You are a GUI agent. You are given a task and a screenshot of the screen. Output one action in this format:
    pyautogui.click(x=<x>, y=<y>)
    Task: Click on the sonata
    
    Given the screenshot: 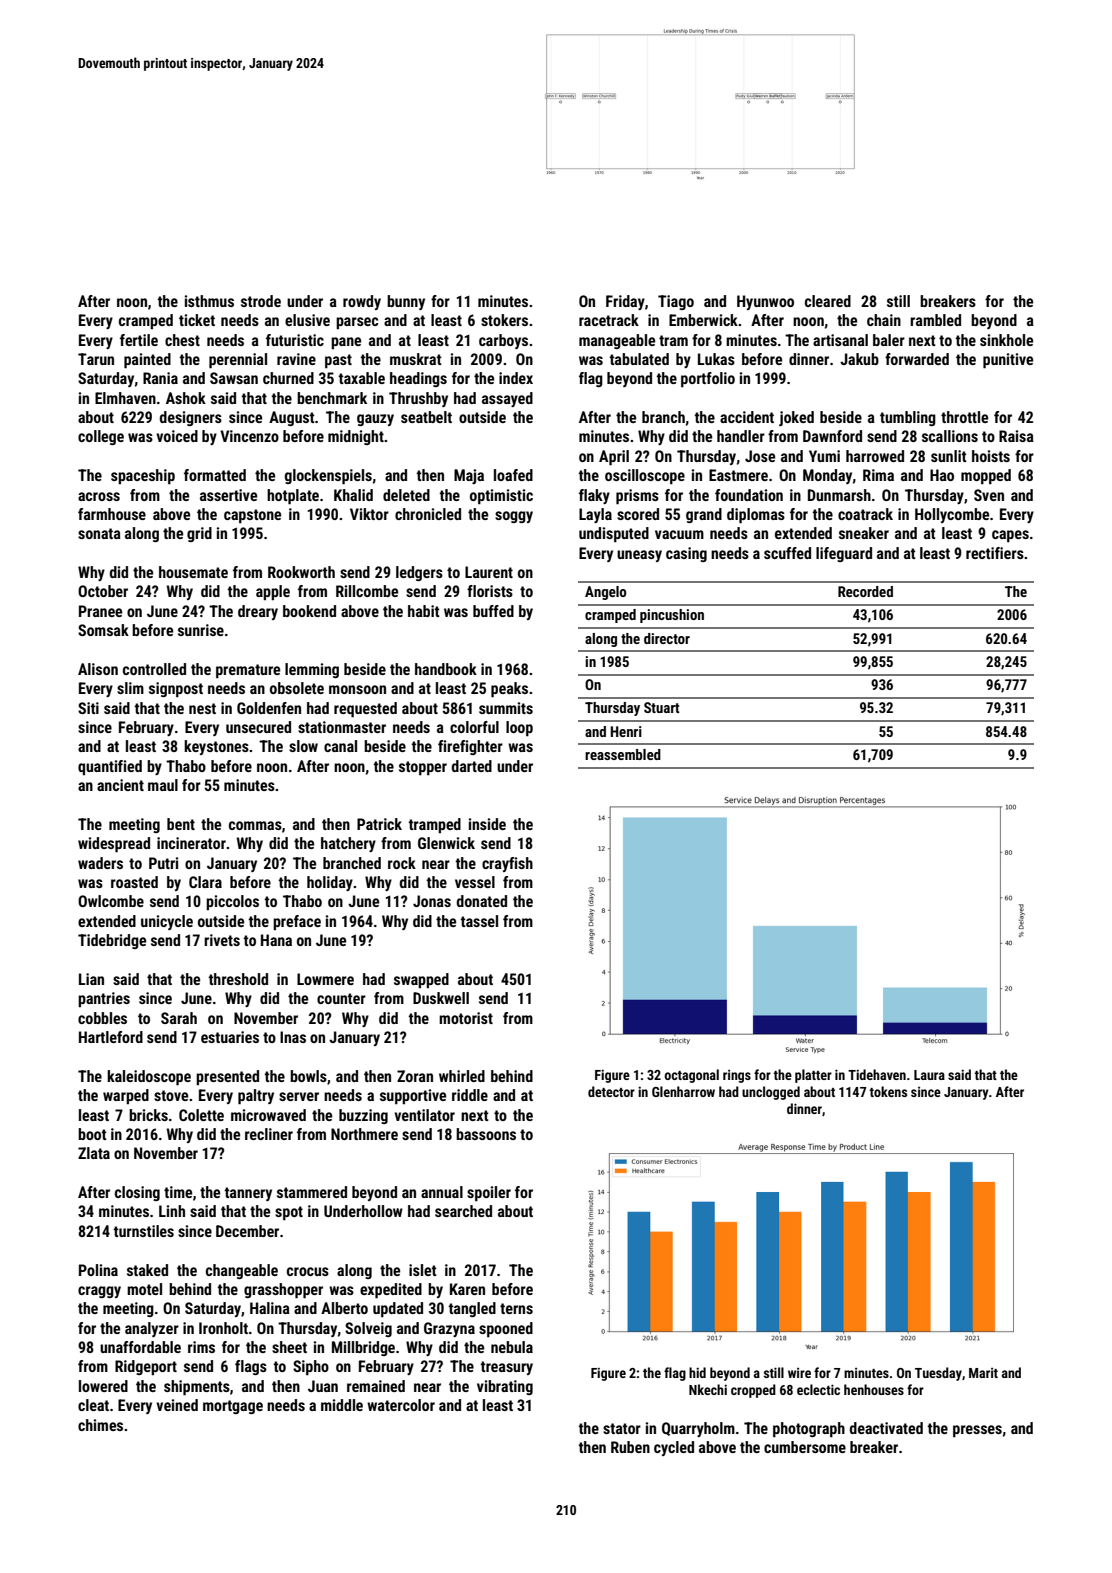 What is the action you would take?
    pyautogui.click(x=99, y=533)
